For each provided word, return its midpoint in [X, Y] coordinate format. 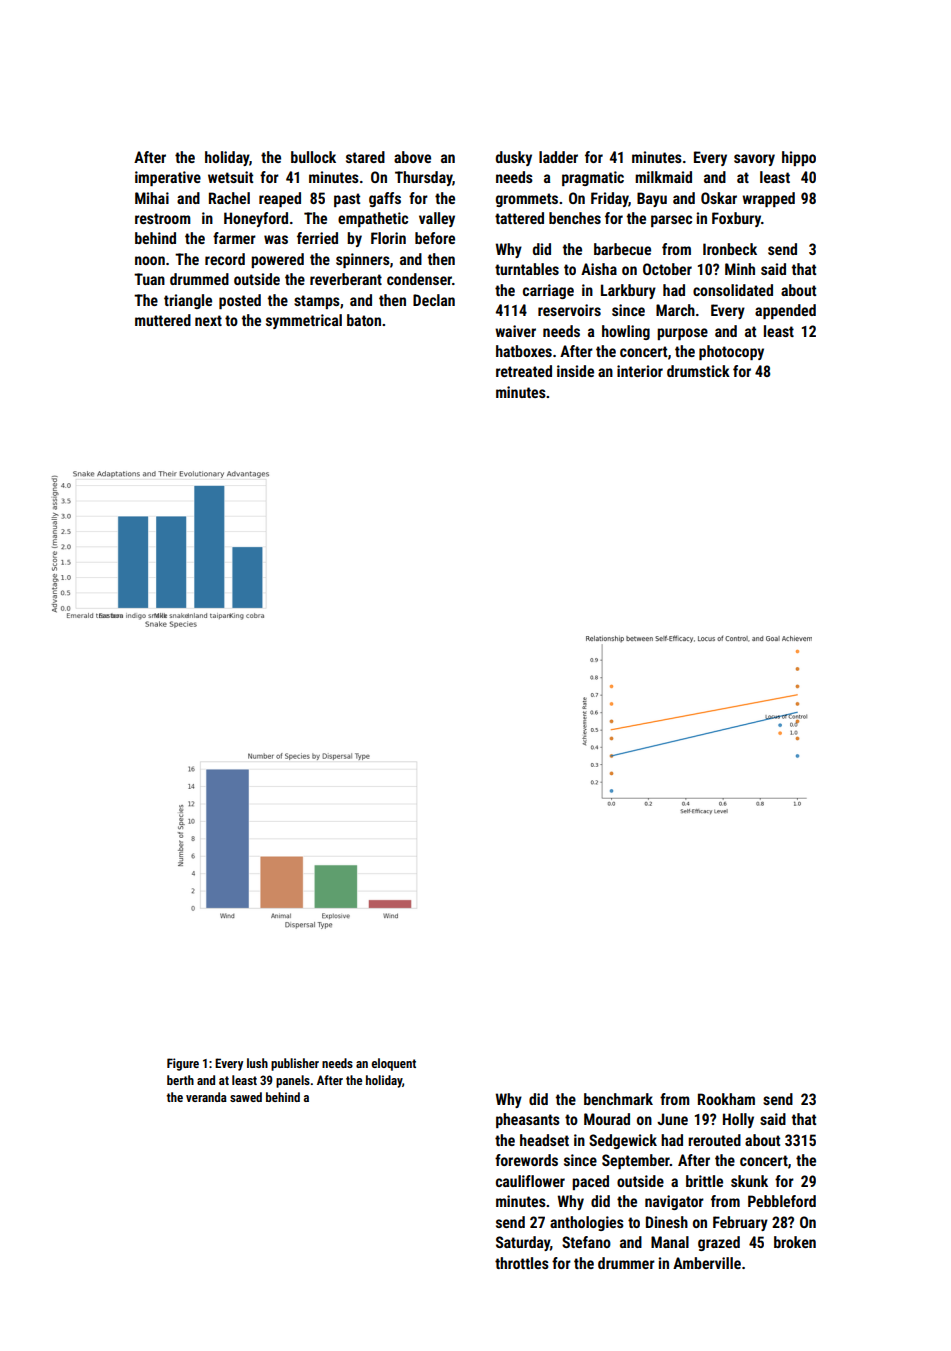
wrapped [768, 199]
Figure [183, 1064]
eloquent [393, 1064]
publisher [295, 1064]
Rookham [726, 1099]
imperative [168, 178]
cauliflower [530, 1181]
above [412, 157]
